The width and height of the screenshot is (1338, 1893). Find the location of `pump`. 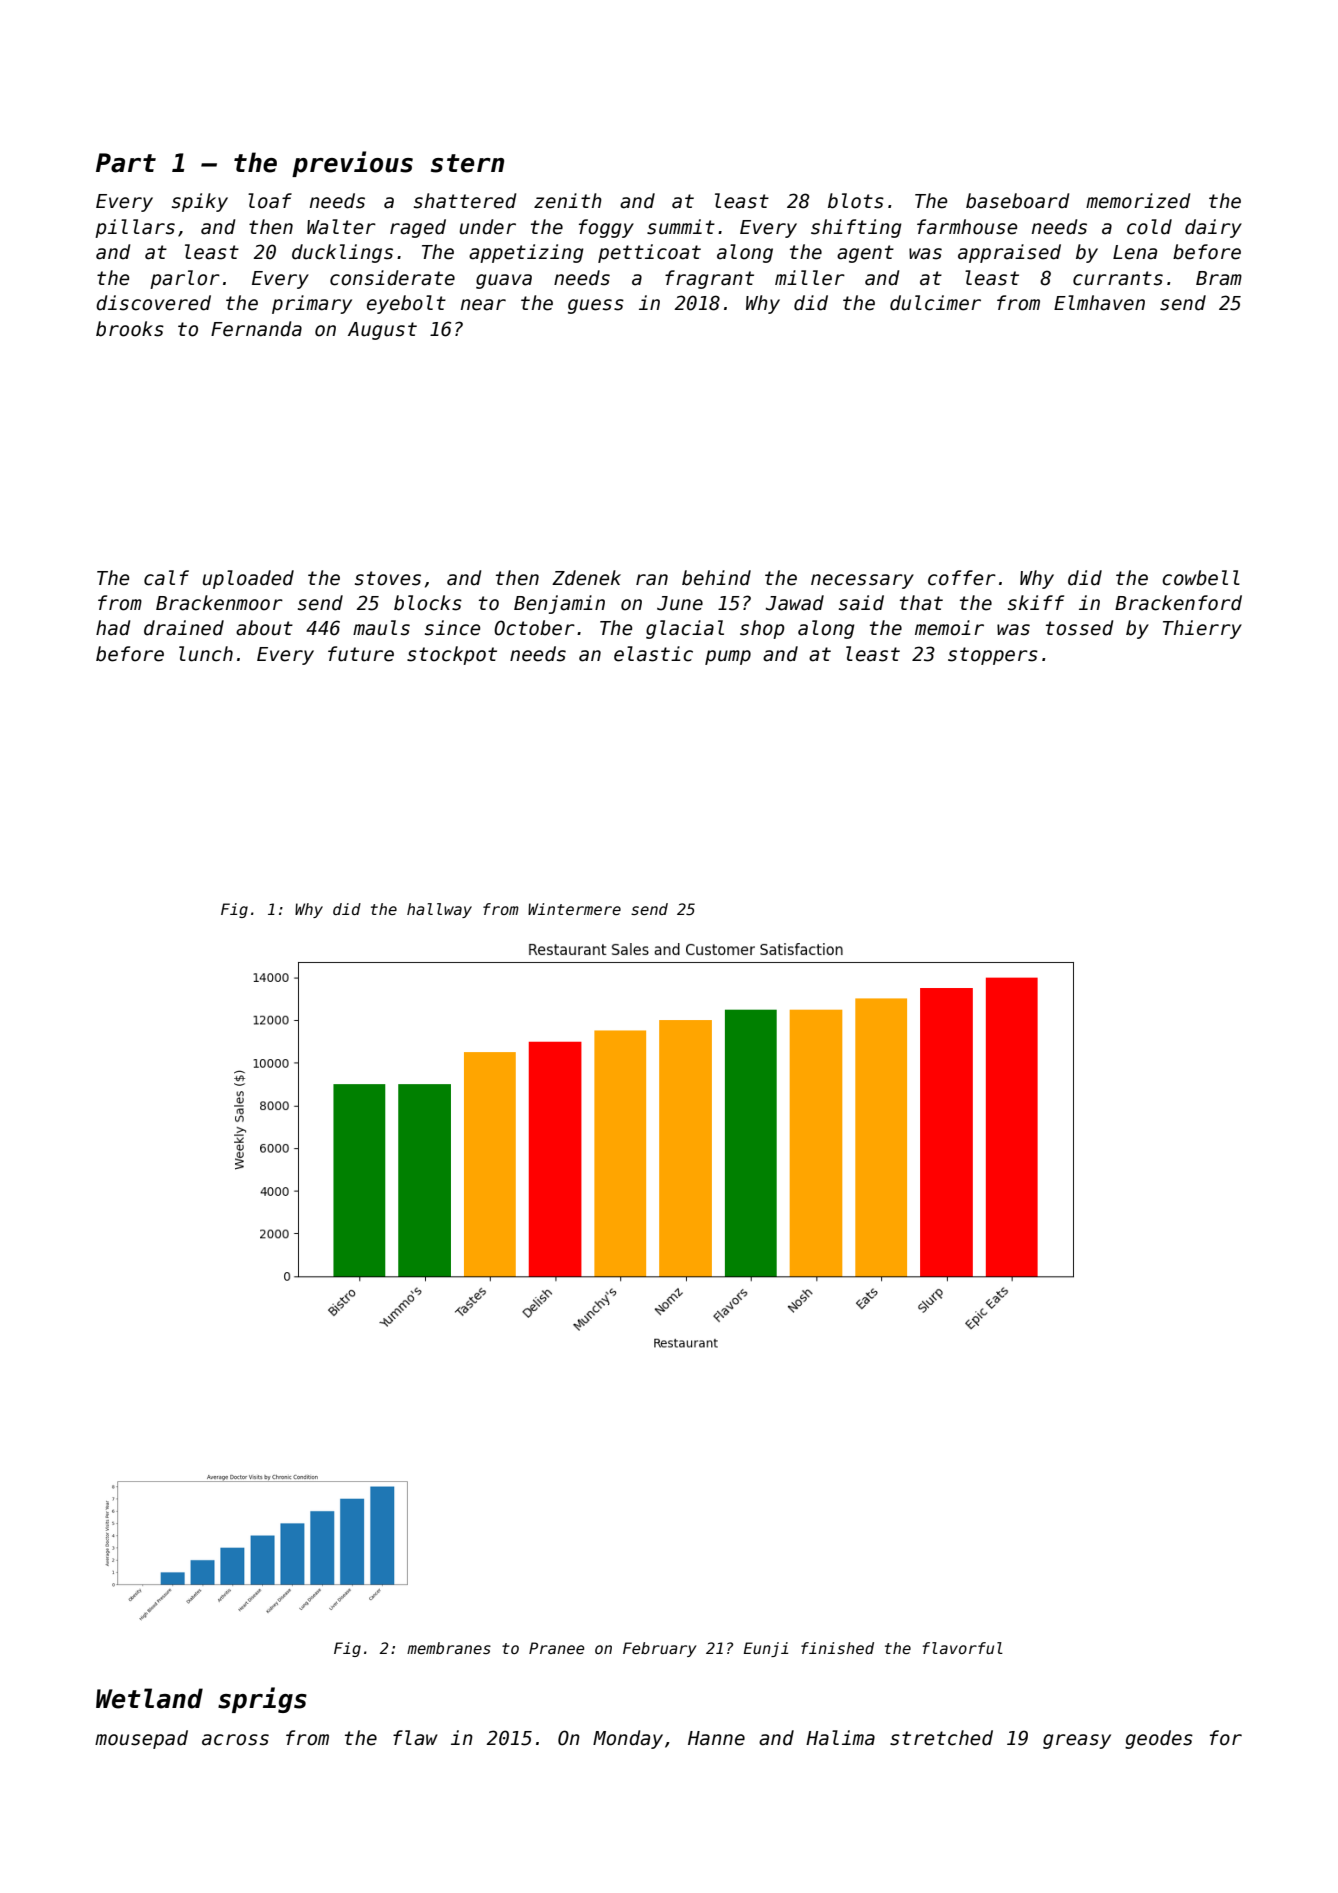

pump is located at coordinates (728, 657).
